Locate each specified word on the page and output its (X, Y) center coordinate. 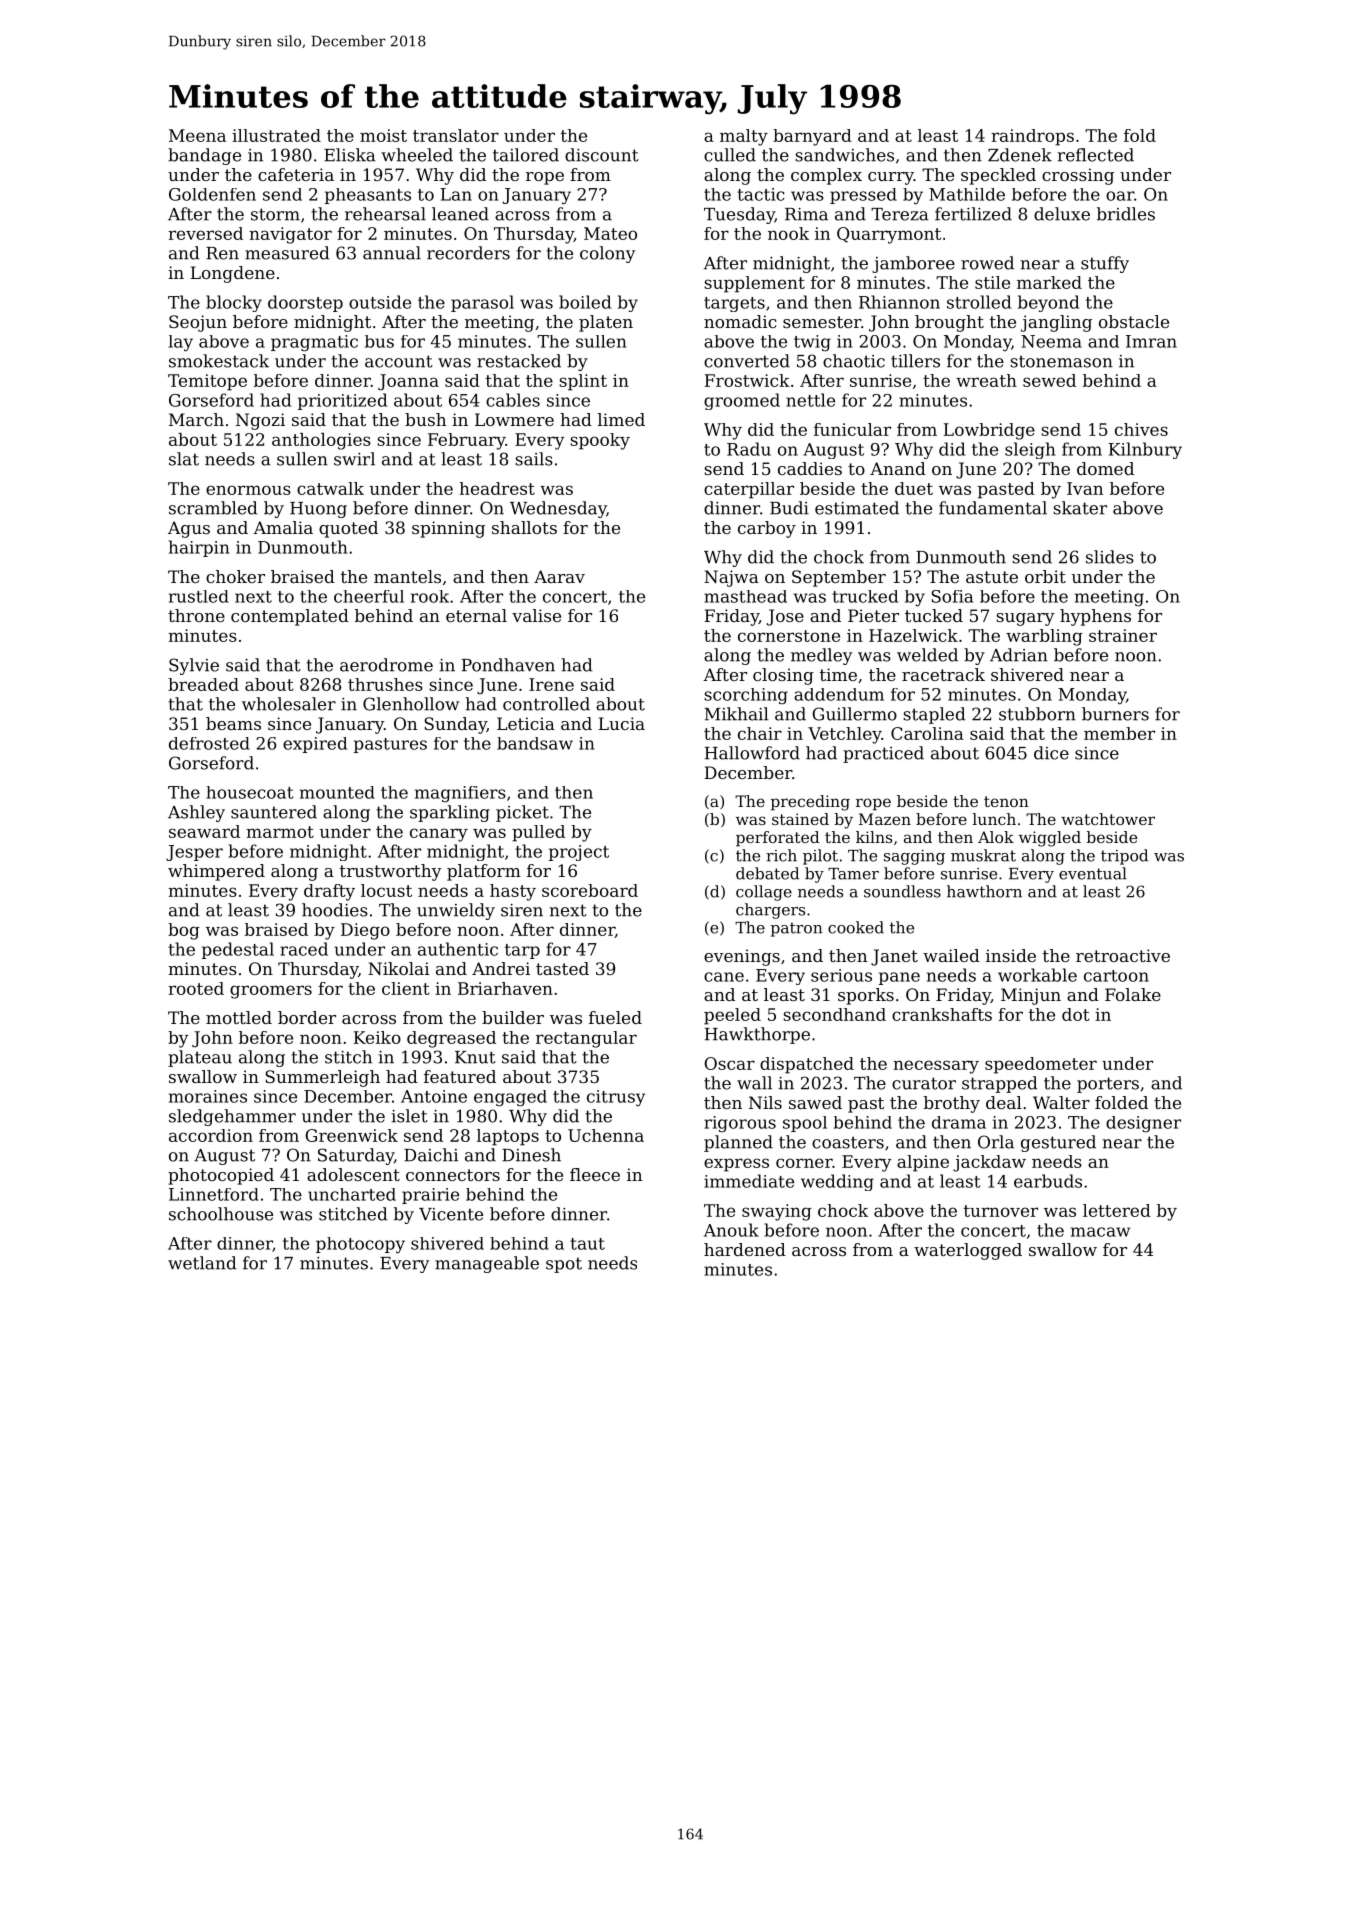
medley (821, 656)
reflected (1096, 155)
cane (724, 977)
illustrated (276, 135)
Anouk (731, 1230)
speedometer (1041, 1065)
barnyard (812, 137)
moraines (208, 1096)
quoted (348, 529)
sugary (1025, 619)
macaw (1100, 1232)
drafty (329, 892)
